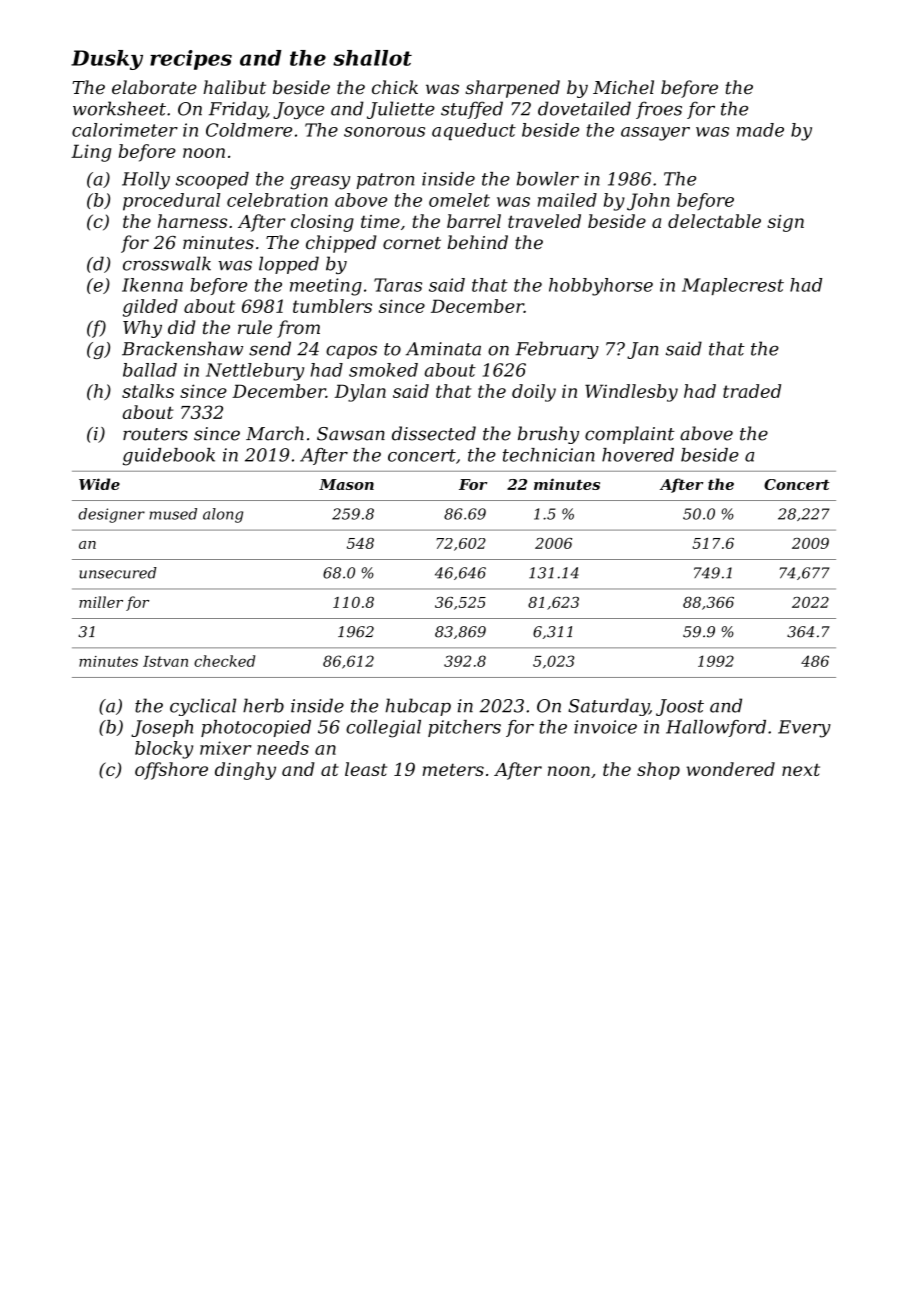 This screenshot has height=1316, width=908. Describe the element at coordinates (638, 455) in the screenshot. I see `hovered` at that location.
